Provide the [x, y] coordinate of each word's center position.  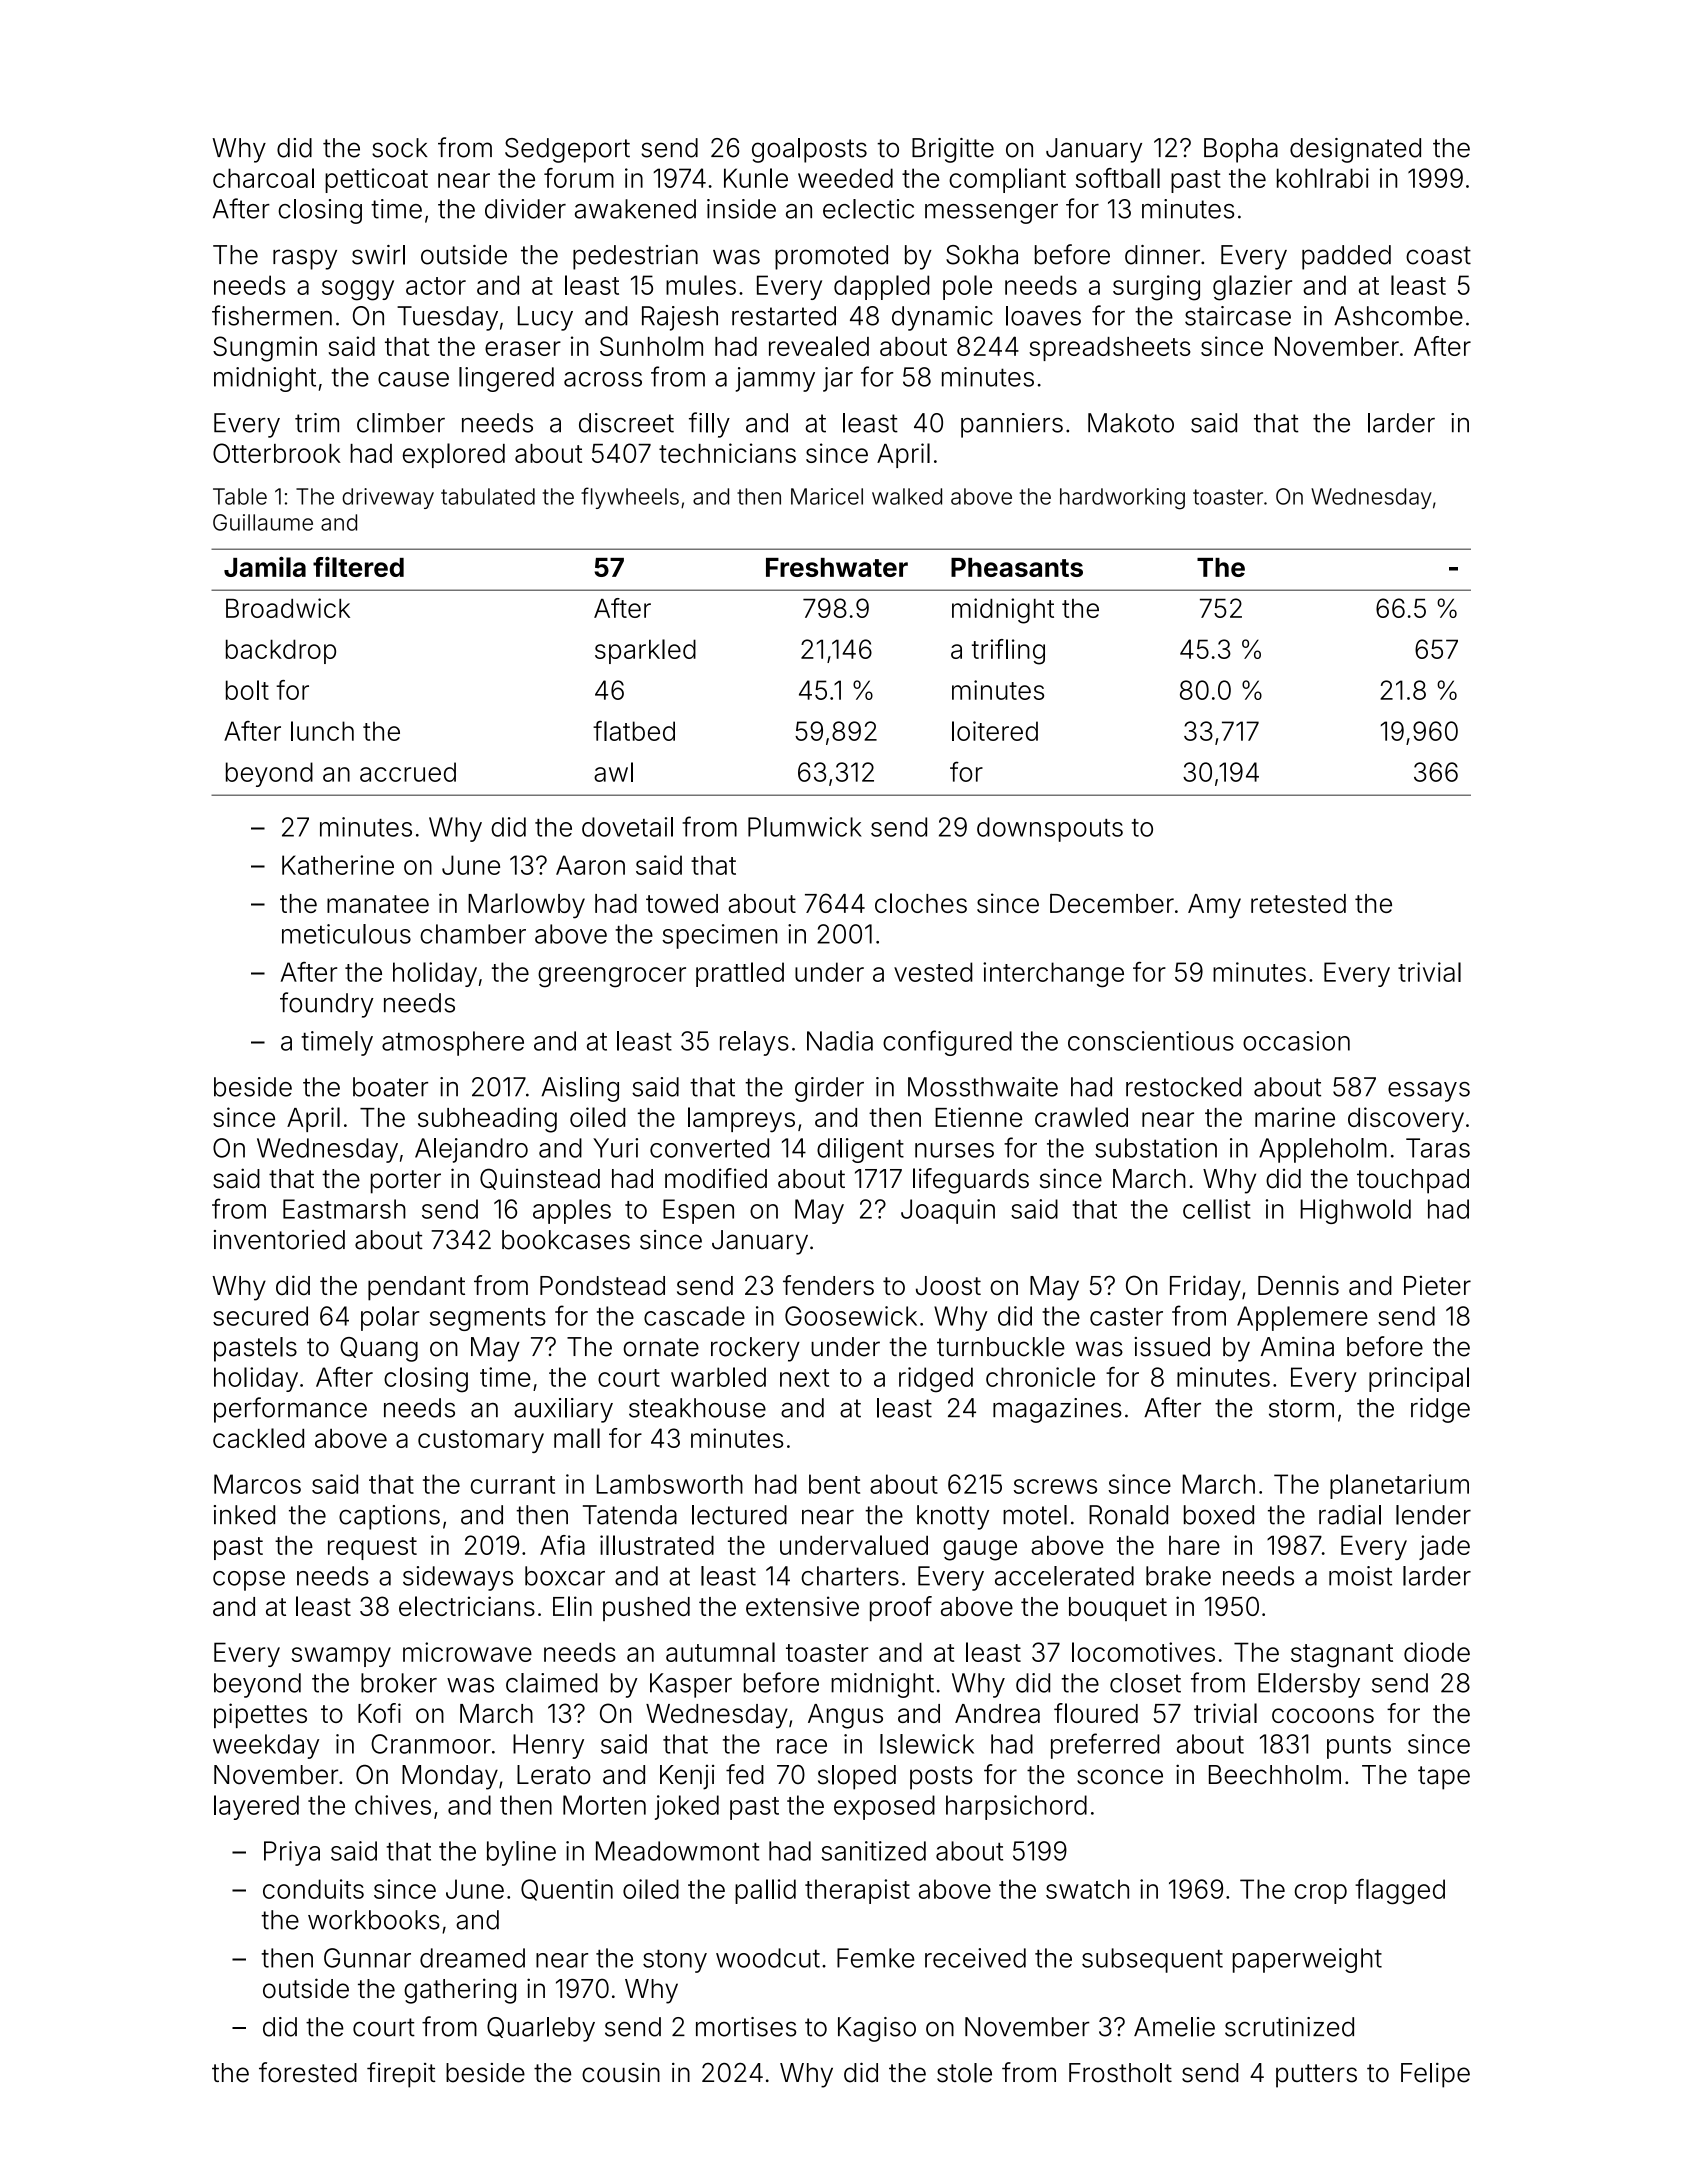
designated [1355, 150]
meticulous [346, 934]
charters [850, 1576]
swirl [378, 255]
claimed [551, 1683]
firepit [401, 2075]
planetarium [1399, 1486]
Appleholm [1323, 1150]
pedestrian [635, 257]
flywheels [630, 498]
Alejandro [471, 1150]
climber [401, 423]
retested [1298, 903]
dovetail [627, 827]
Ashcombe [1398, 316]
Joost [948, 1285]
